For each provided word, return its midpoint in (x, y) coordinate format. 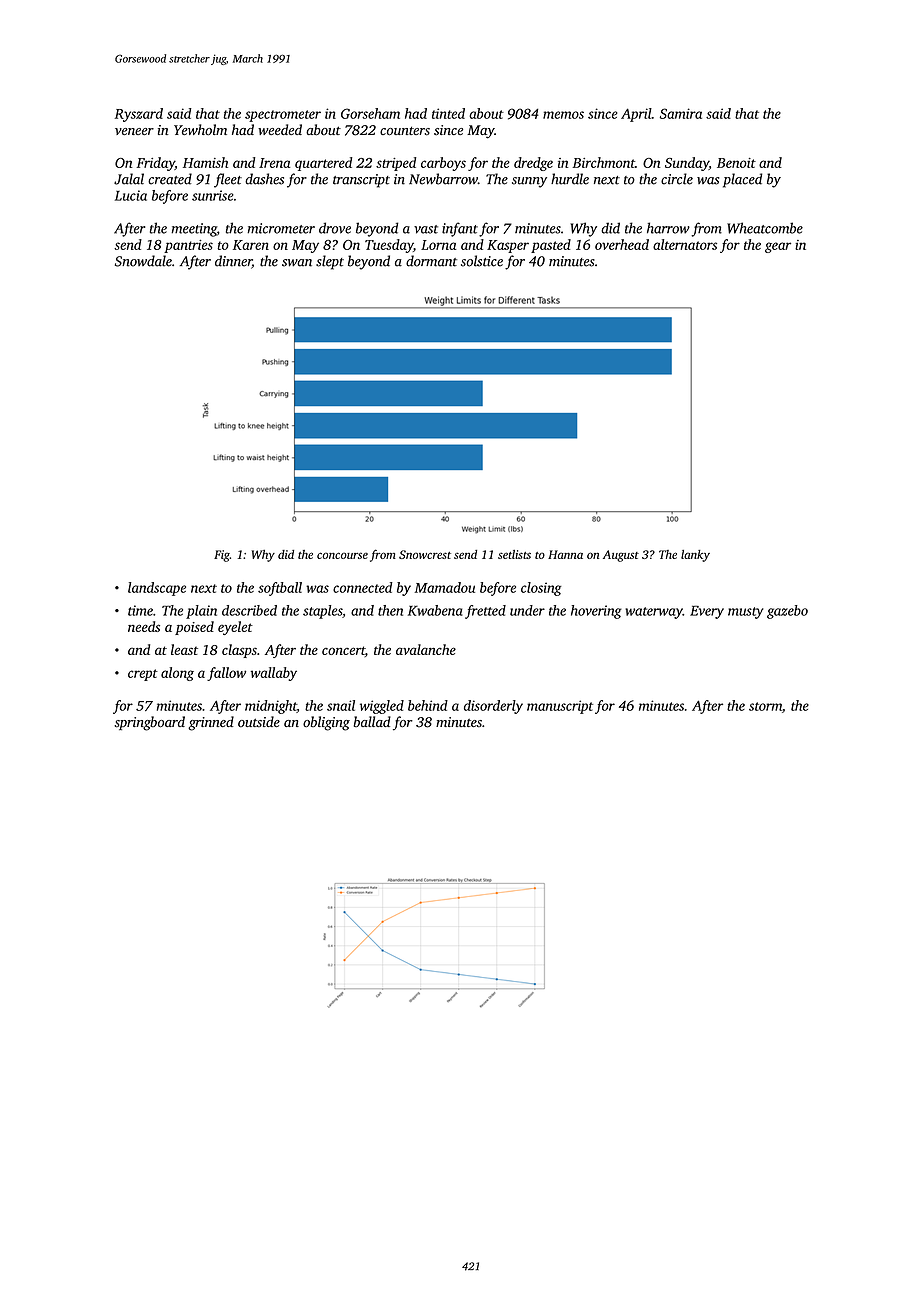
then (390, 610)
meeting (194, 230)
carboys (443, 164)
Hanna (565, 554)
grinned (211, 723)
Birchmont (603, 162)
